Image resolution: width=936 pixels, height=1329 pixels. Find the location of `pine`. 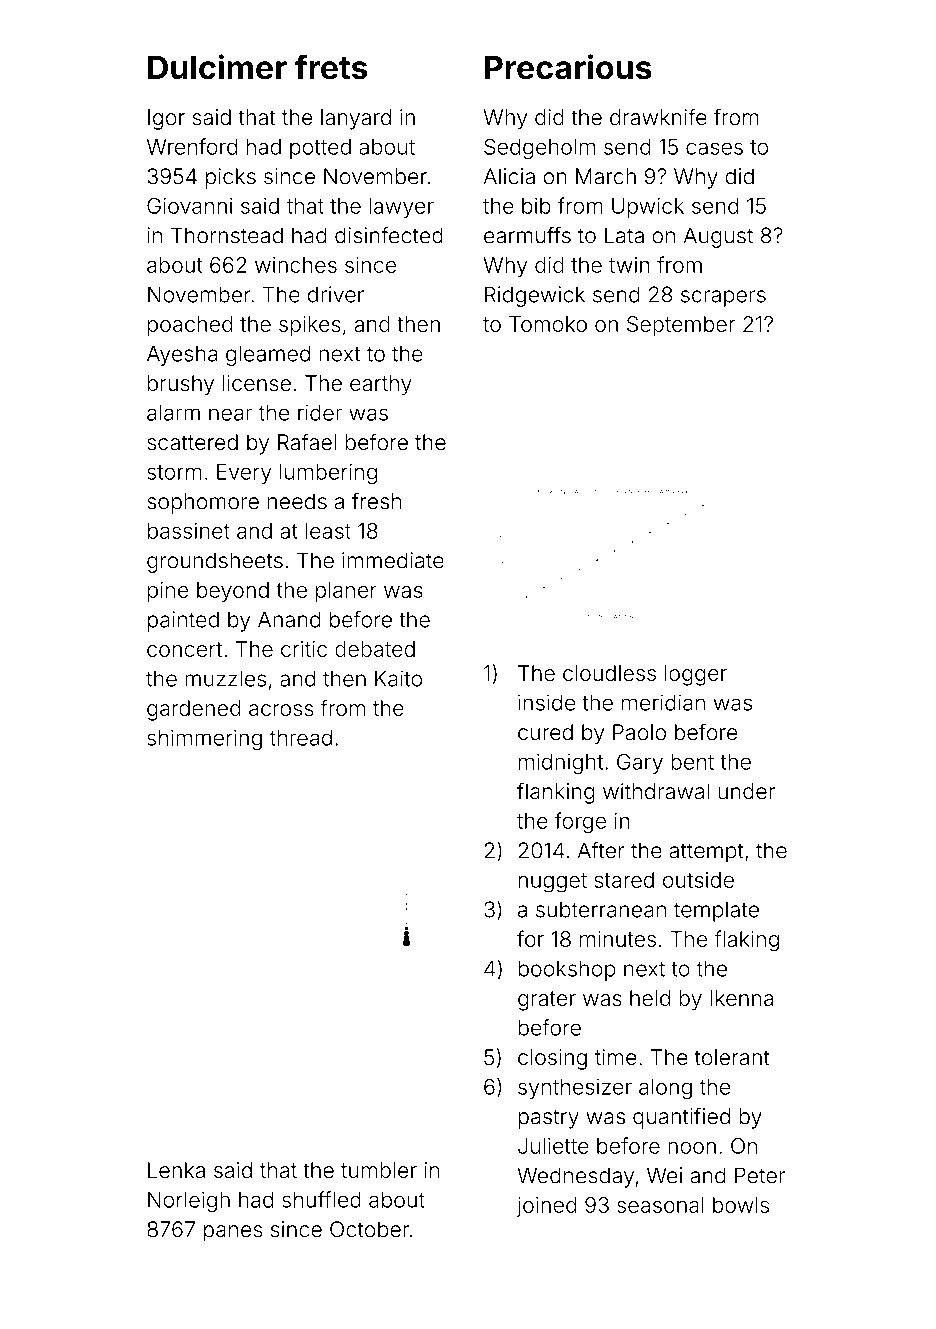

pine is located at coordinates (168, 592).
